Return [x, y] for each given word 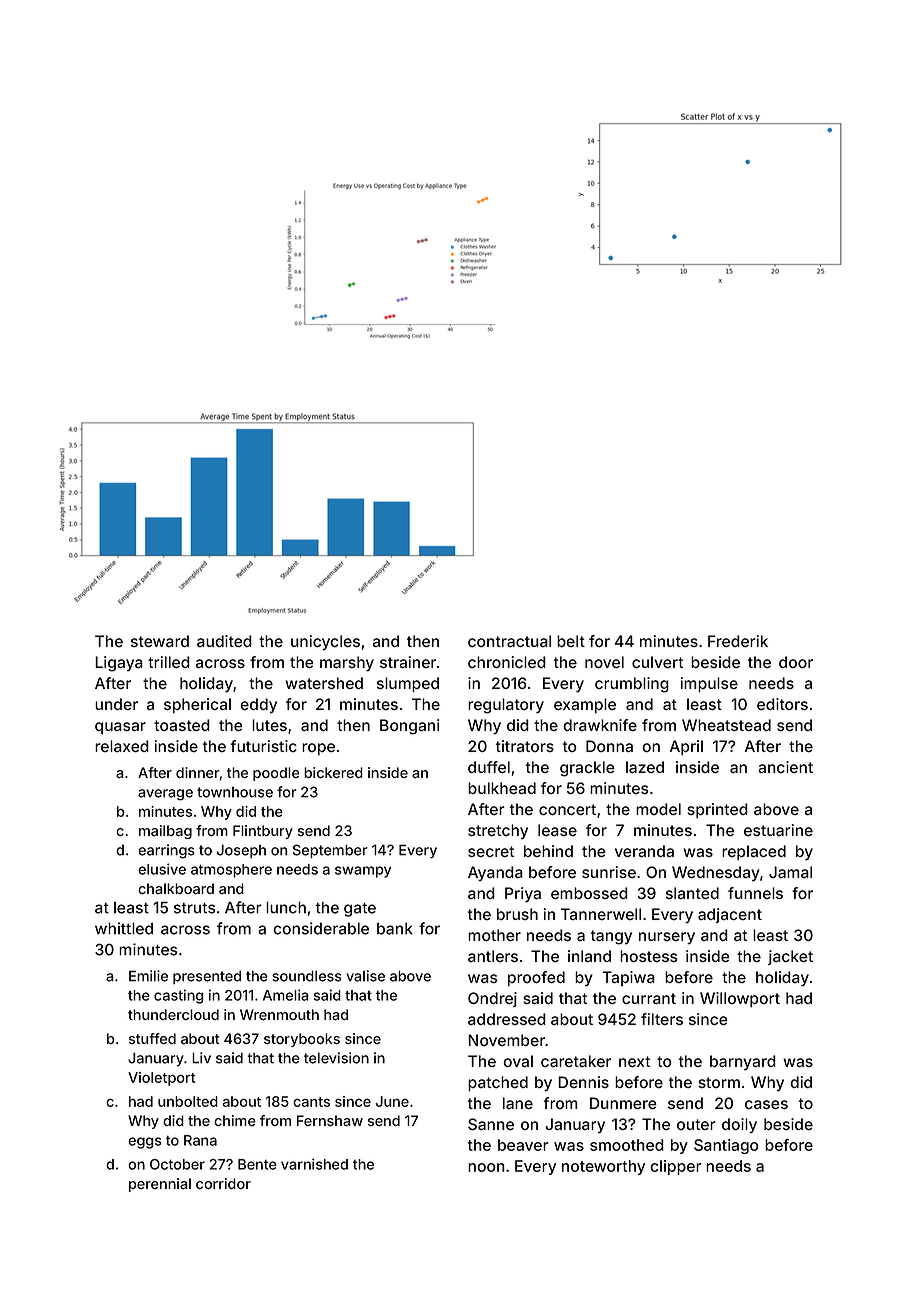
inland [589, 956]
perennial [160, 1185]
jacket [790, 957]
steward [160, 641]
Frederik [738, 641]
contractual [509, 641]
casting [179, 996]
